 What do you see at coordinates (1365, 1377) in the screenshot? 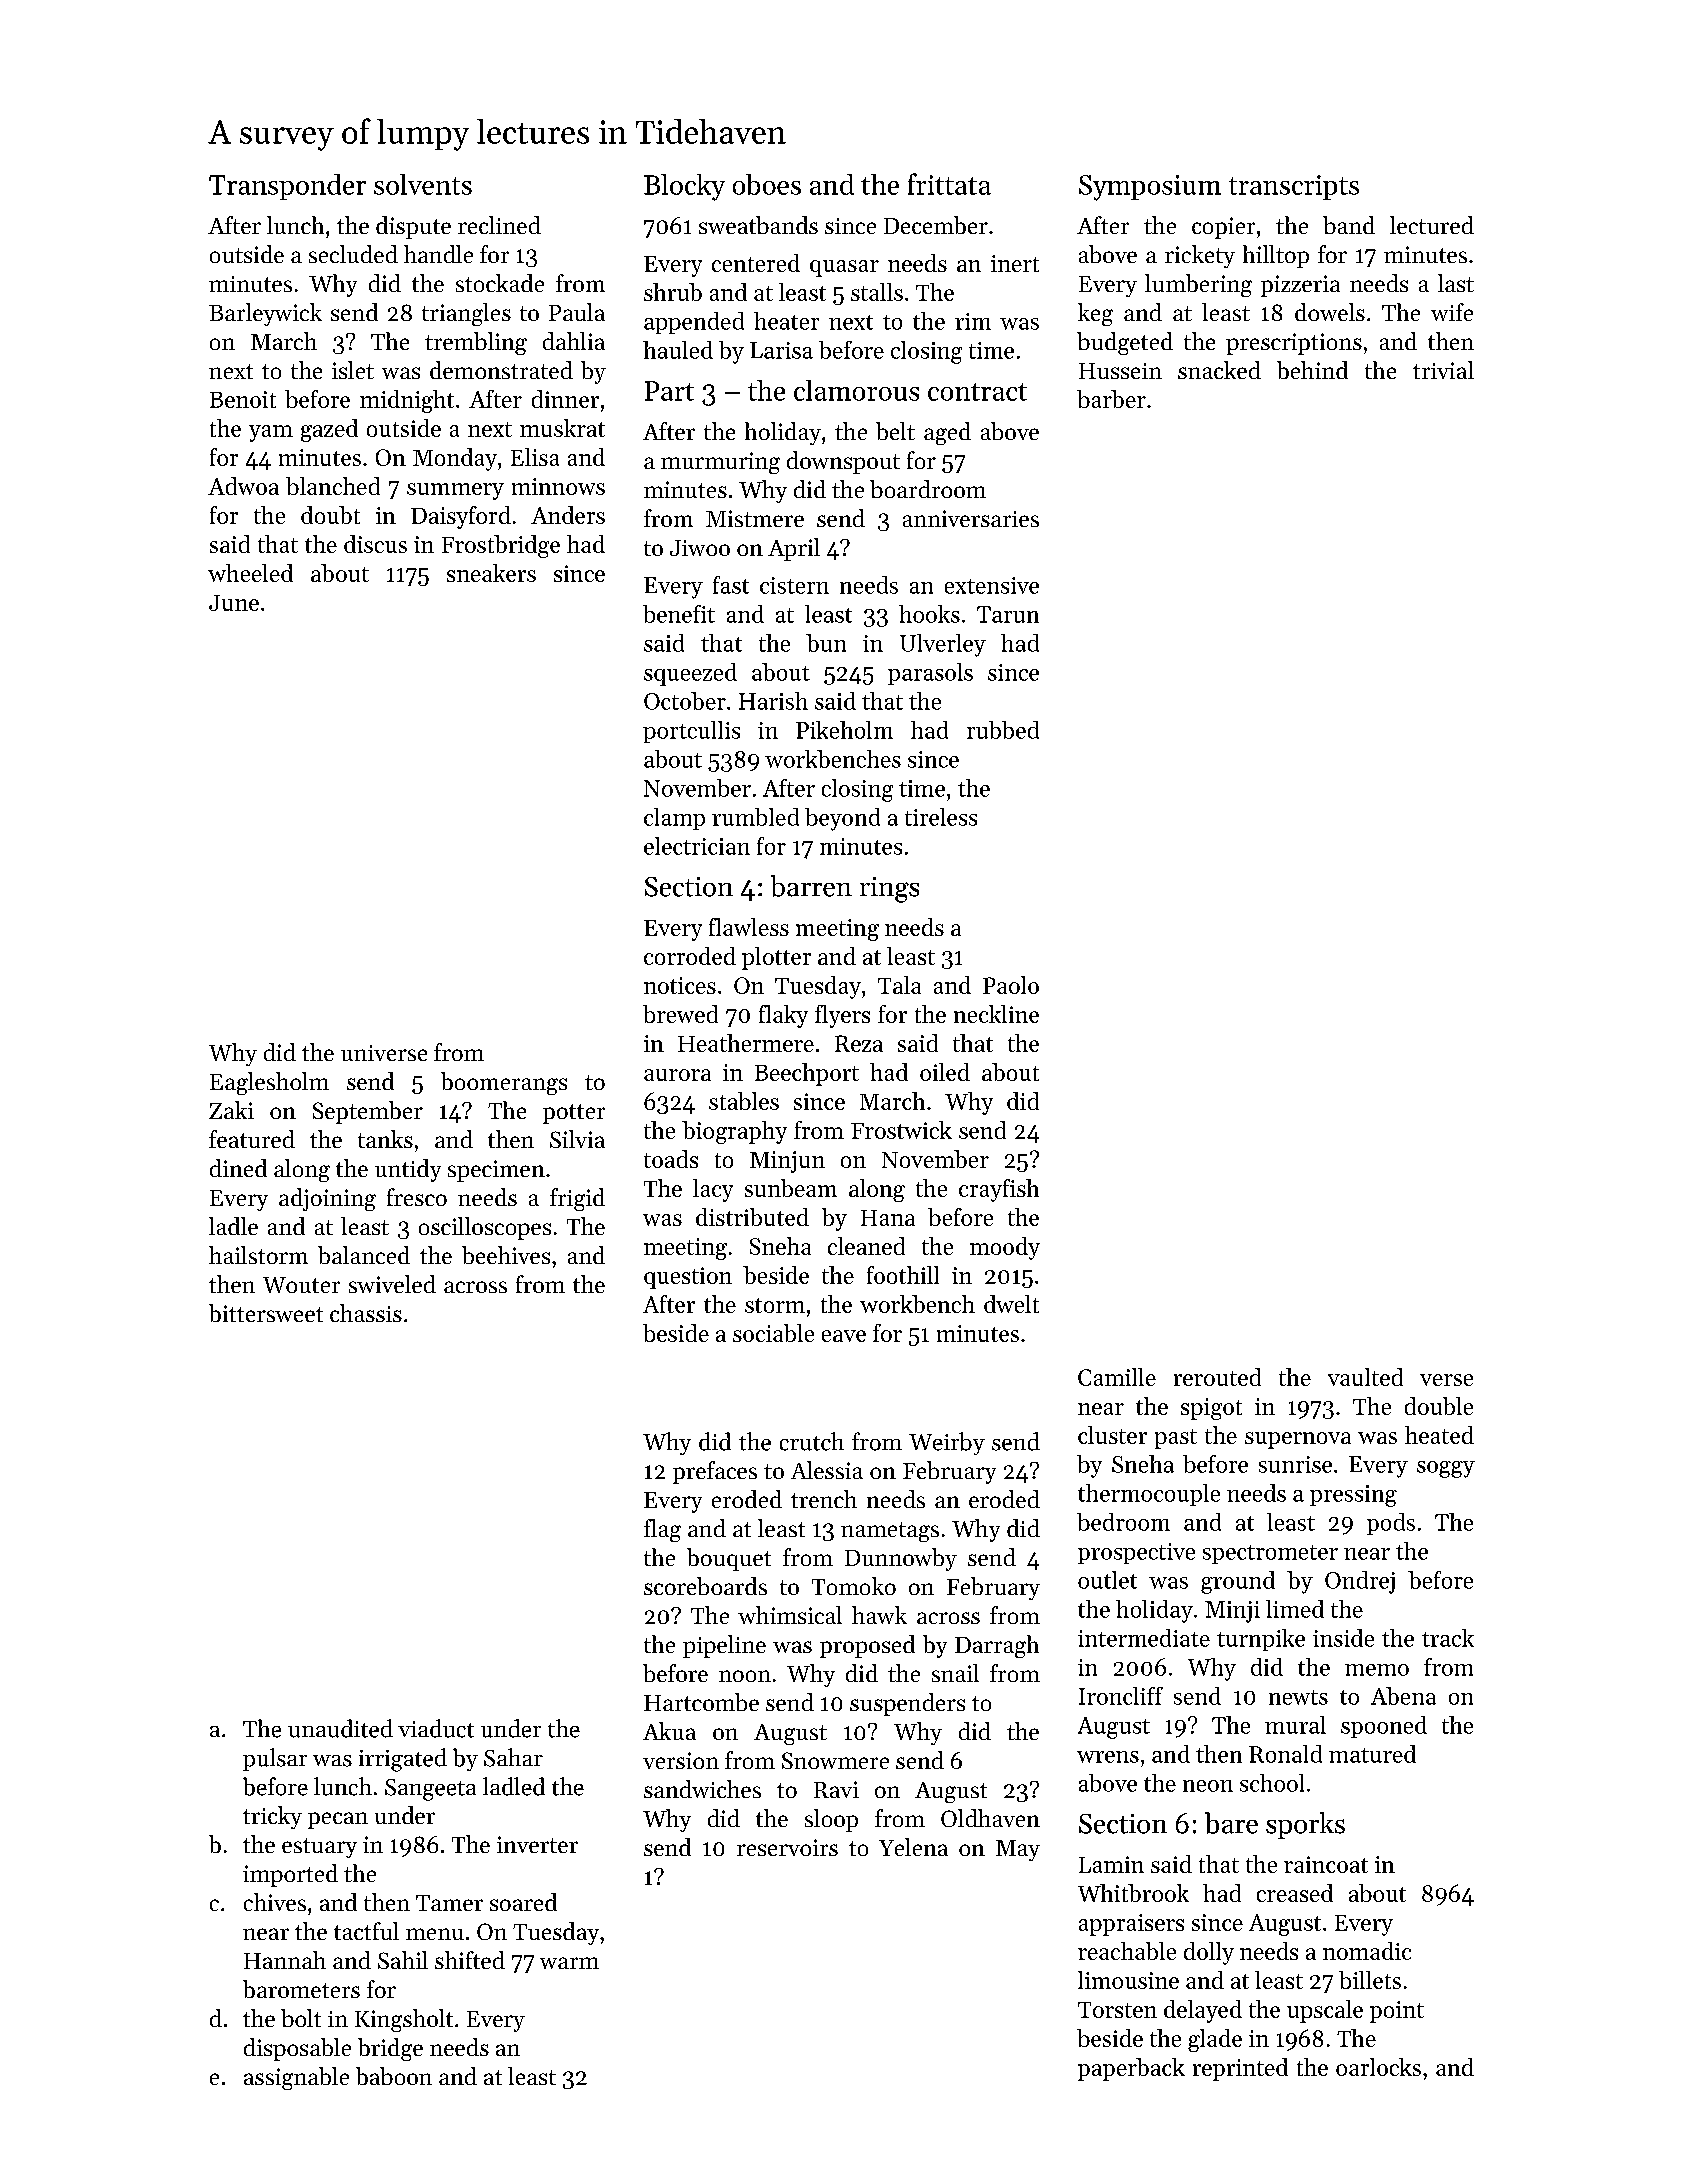
I see `vaulted` at bounding box center [1365, 1377].
